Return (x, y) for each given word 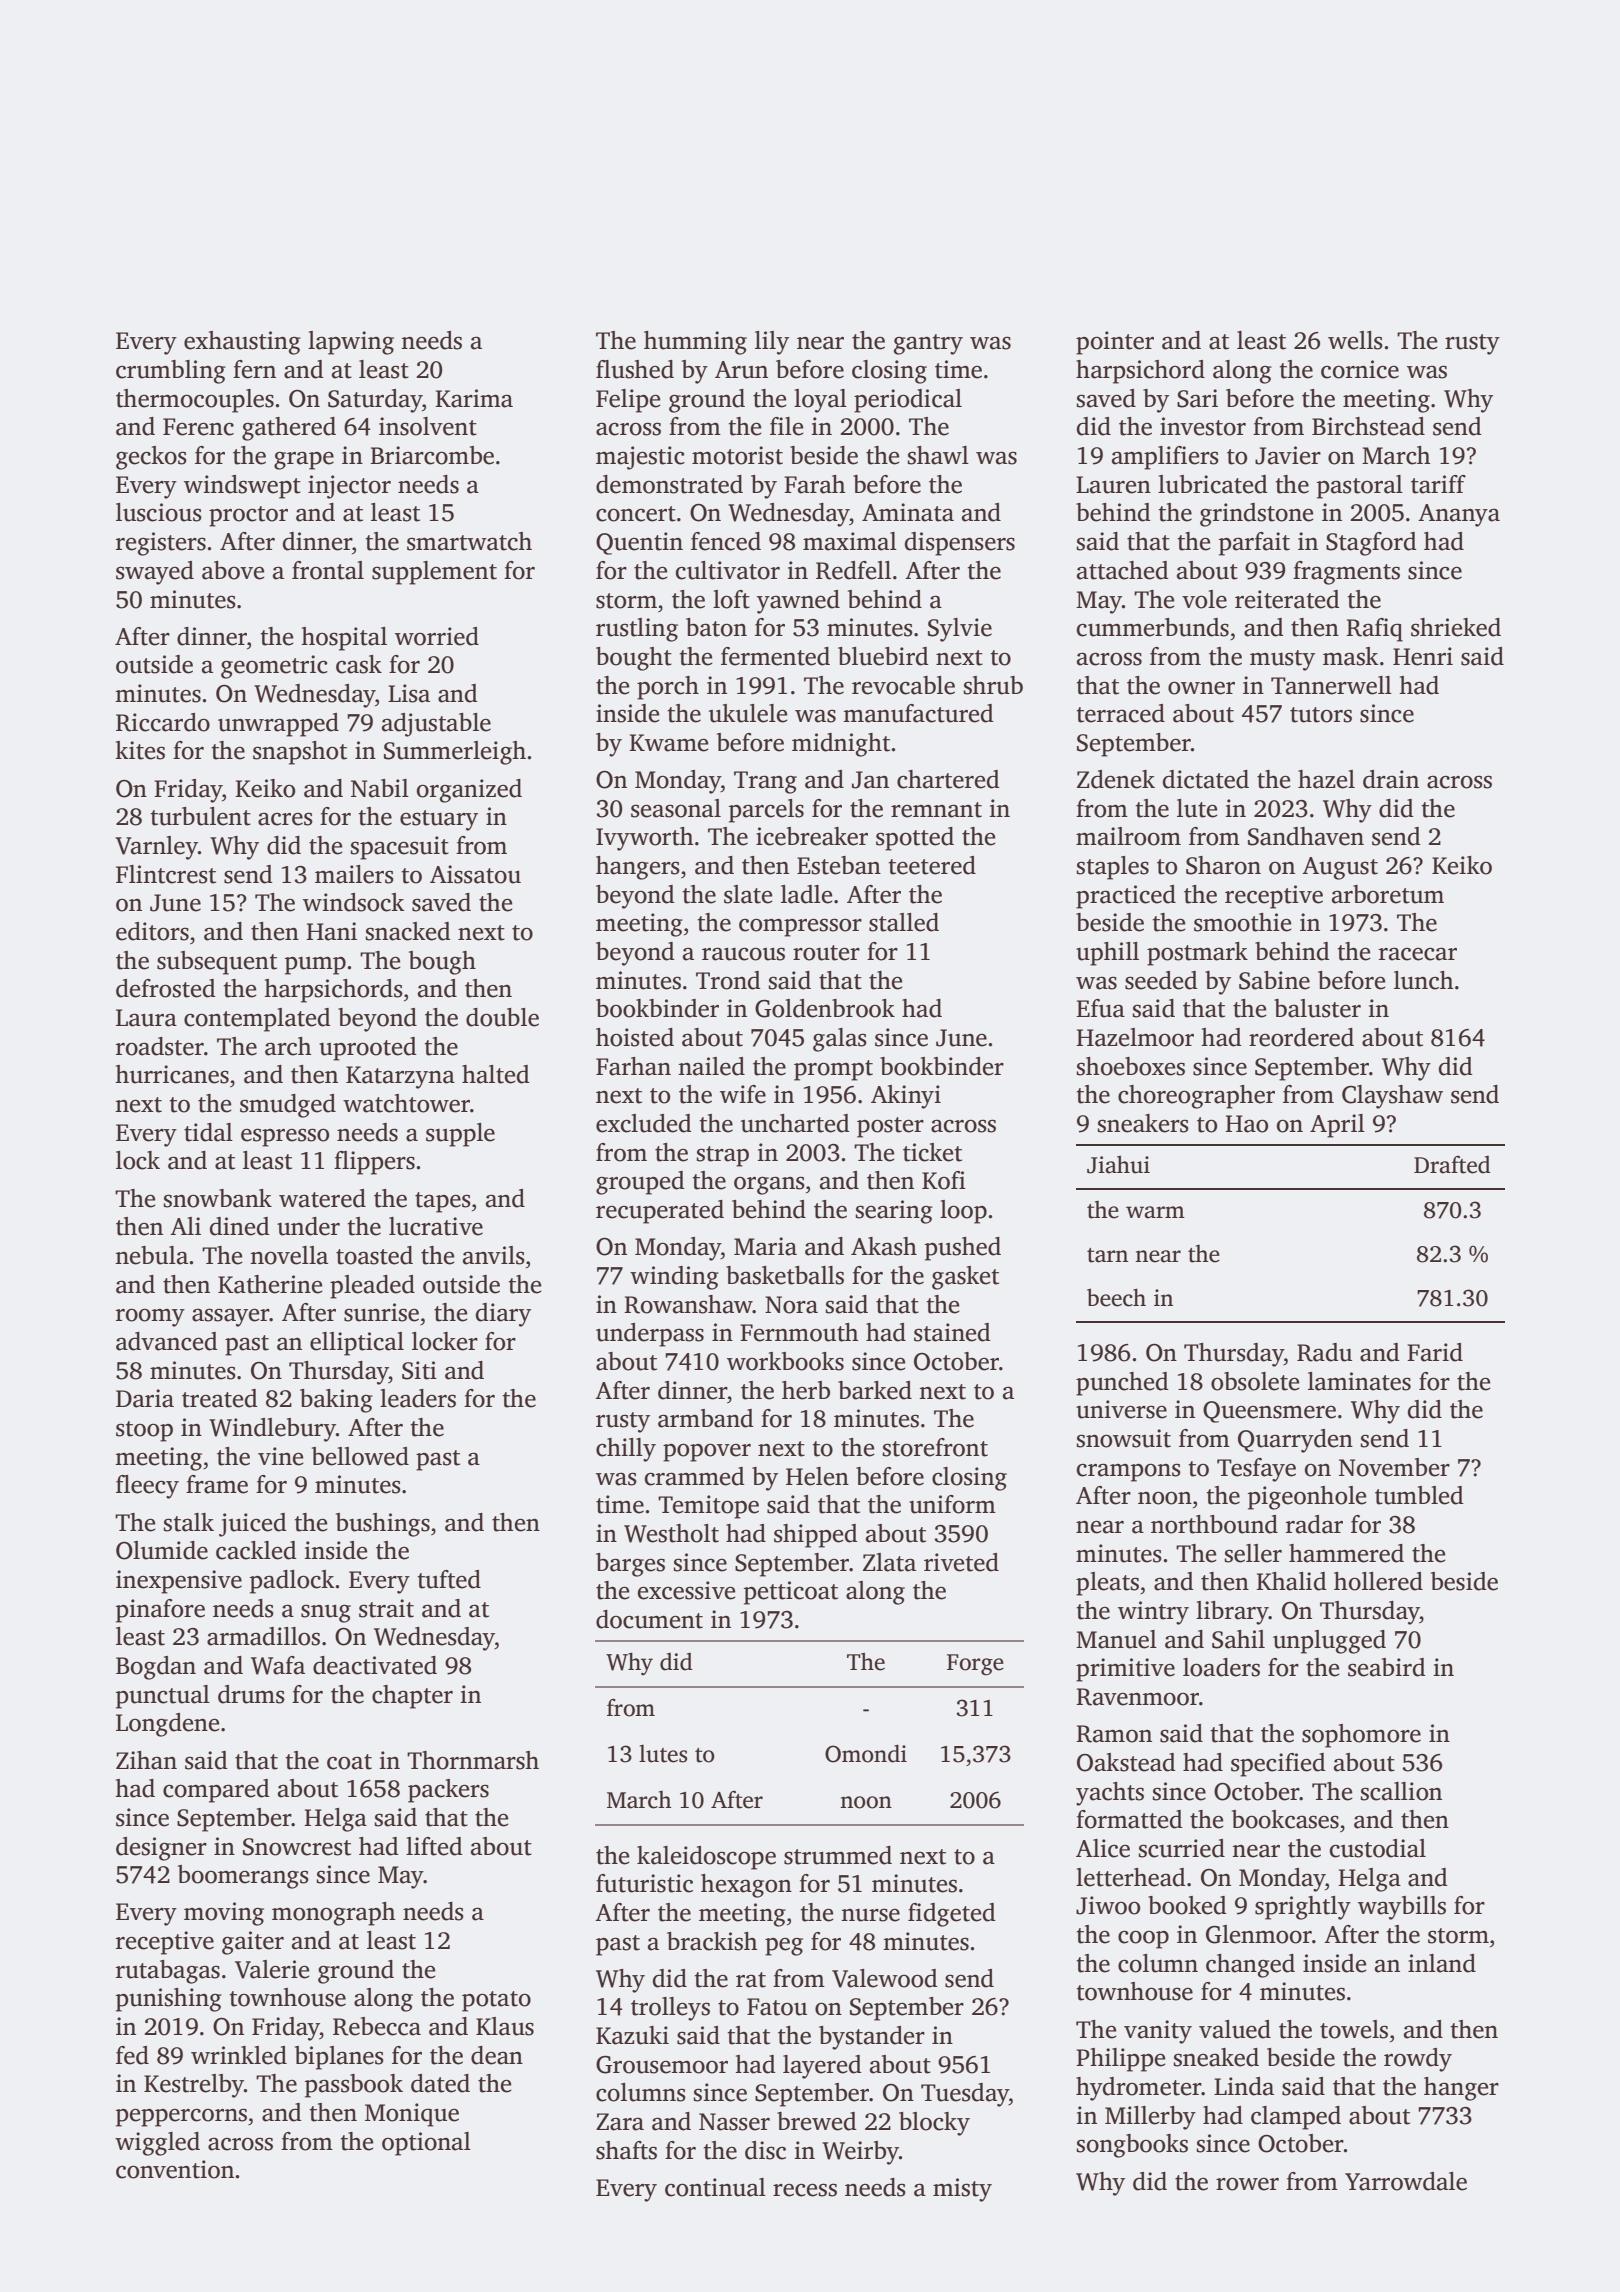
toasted (374, 1255)
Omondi (866, 1753)
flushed (635, 369)
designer (161, 1849)
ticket (932, 1152)
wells (1355, 340)
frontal (328, 570)
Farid (1435, 1352)
